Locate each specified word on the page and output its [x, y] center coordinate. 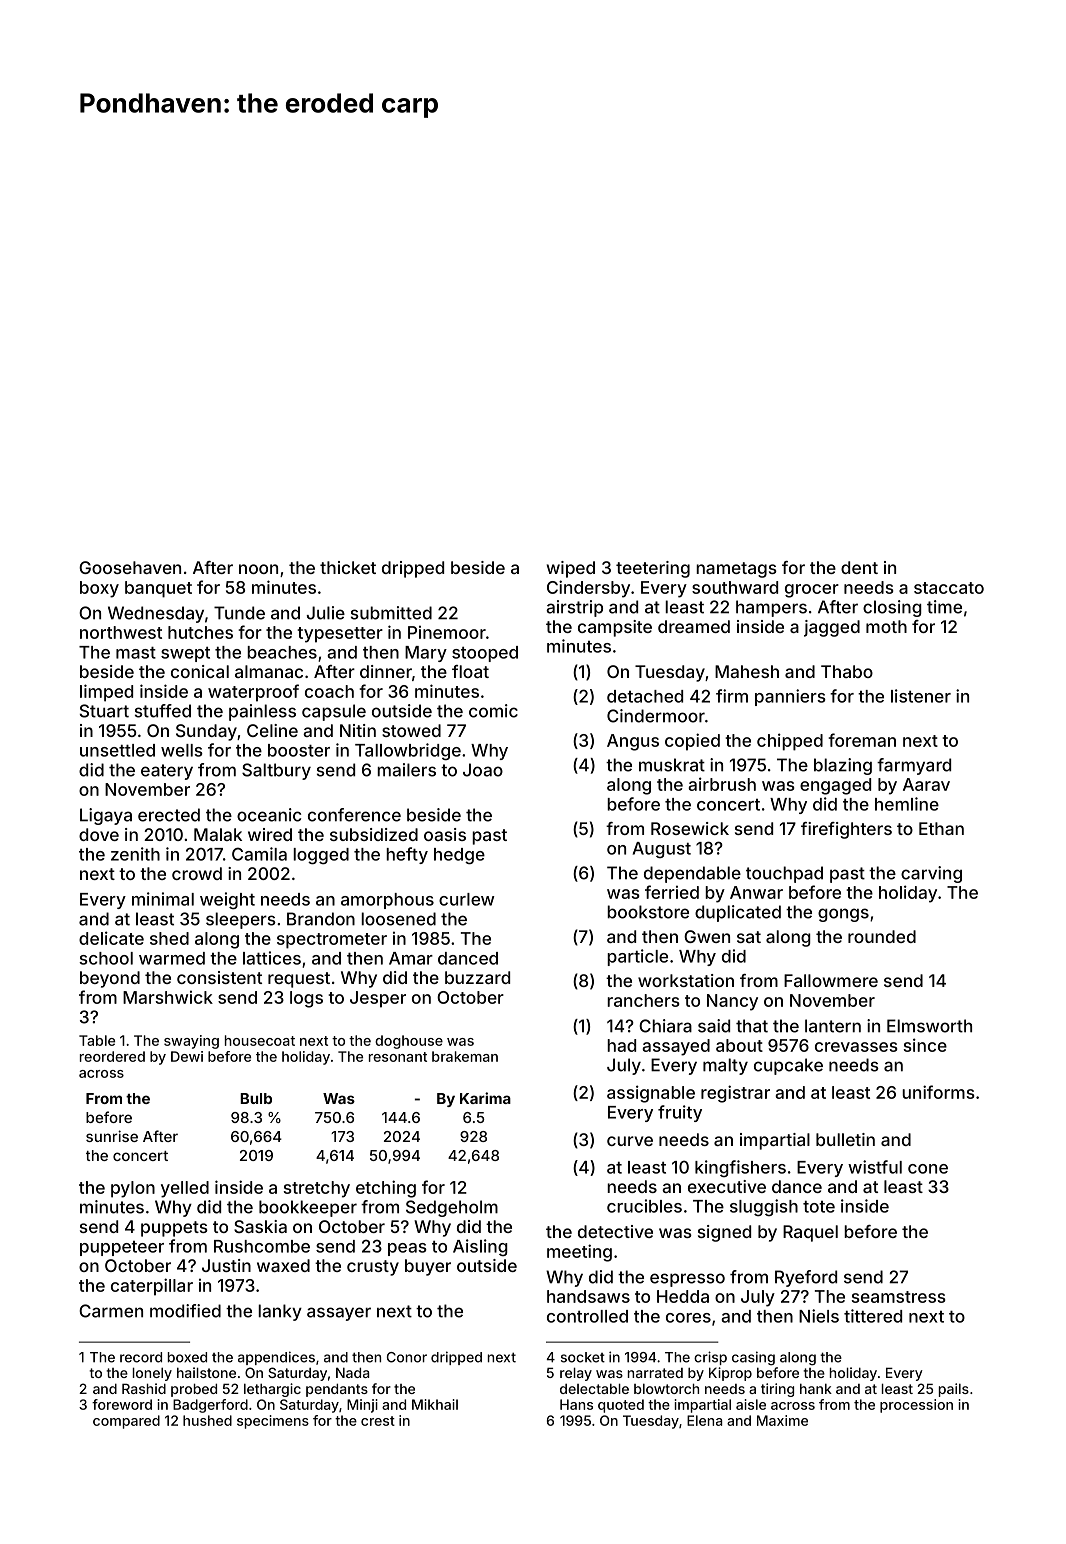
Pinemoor [447, 632]
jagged [832, 628]
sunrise [112, 1136]
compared [126, 1422]
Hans [576, 1404]
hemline [907, 804]
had [621, 1045]
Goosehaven [130, 567]
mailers [406, 770]
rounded [882, 936]
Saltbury [276, 771]
